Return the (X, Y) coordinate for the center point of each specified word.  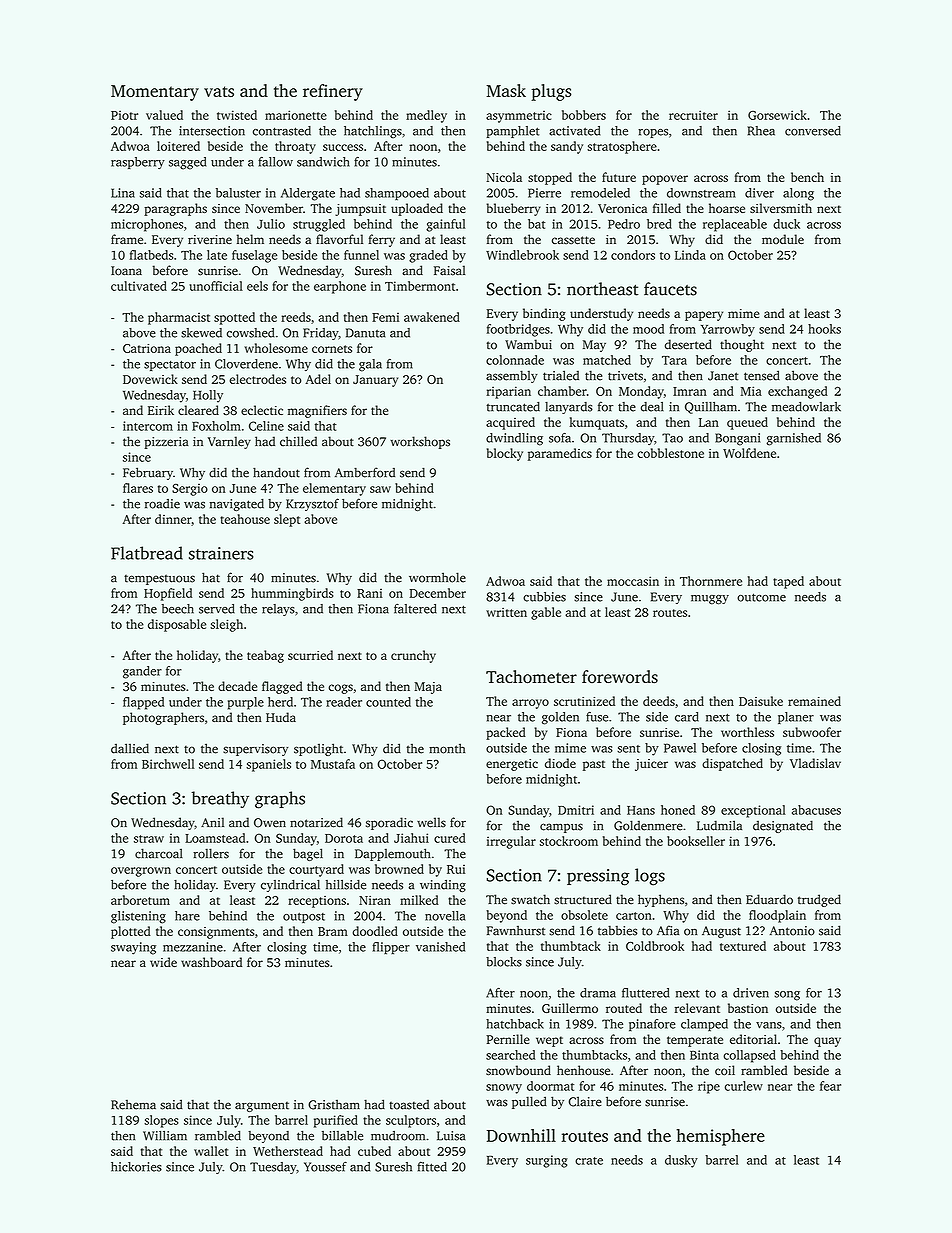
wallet (211, 1151)
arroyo (530, 704)
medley (426, 116)
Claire (585, 1101)
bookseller (696, 841)
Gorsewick (777, 115)
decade (237, 686)
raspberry (138, 163)
